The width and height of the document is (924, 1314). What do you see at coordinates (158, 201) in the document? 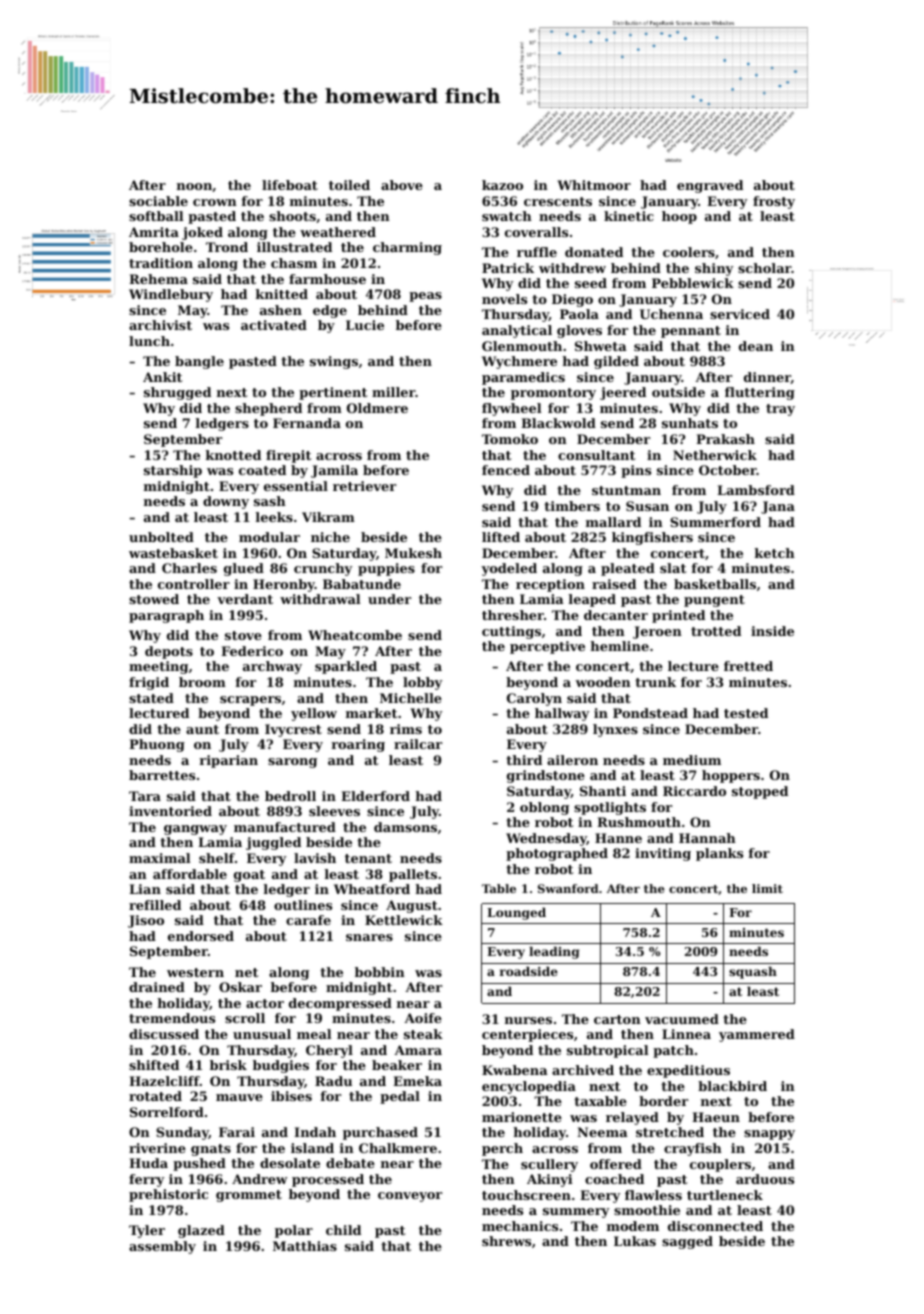
I see `sociable` at bounding box center [158, 201].
